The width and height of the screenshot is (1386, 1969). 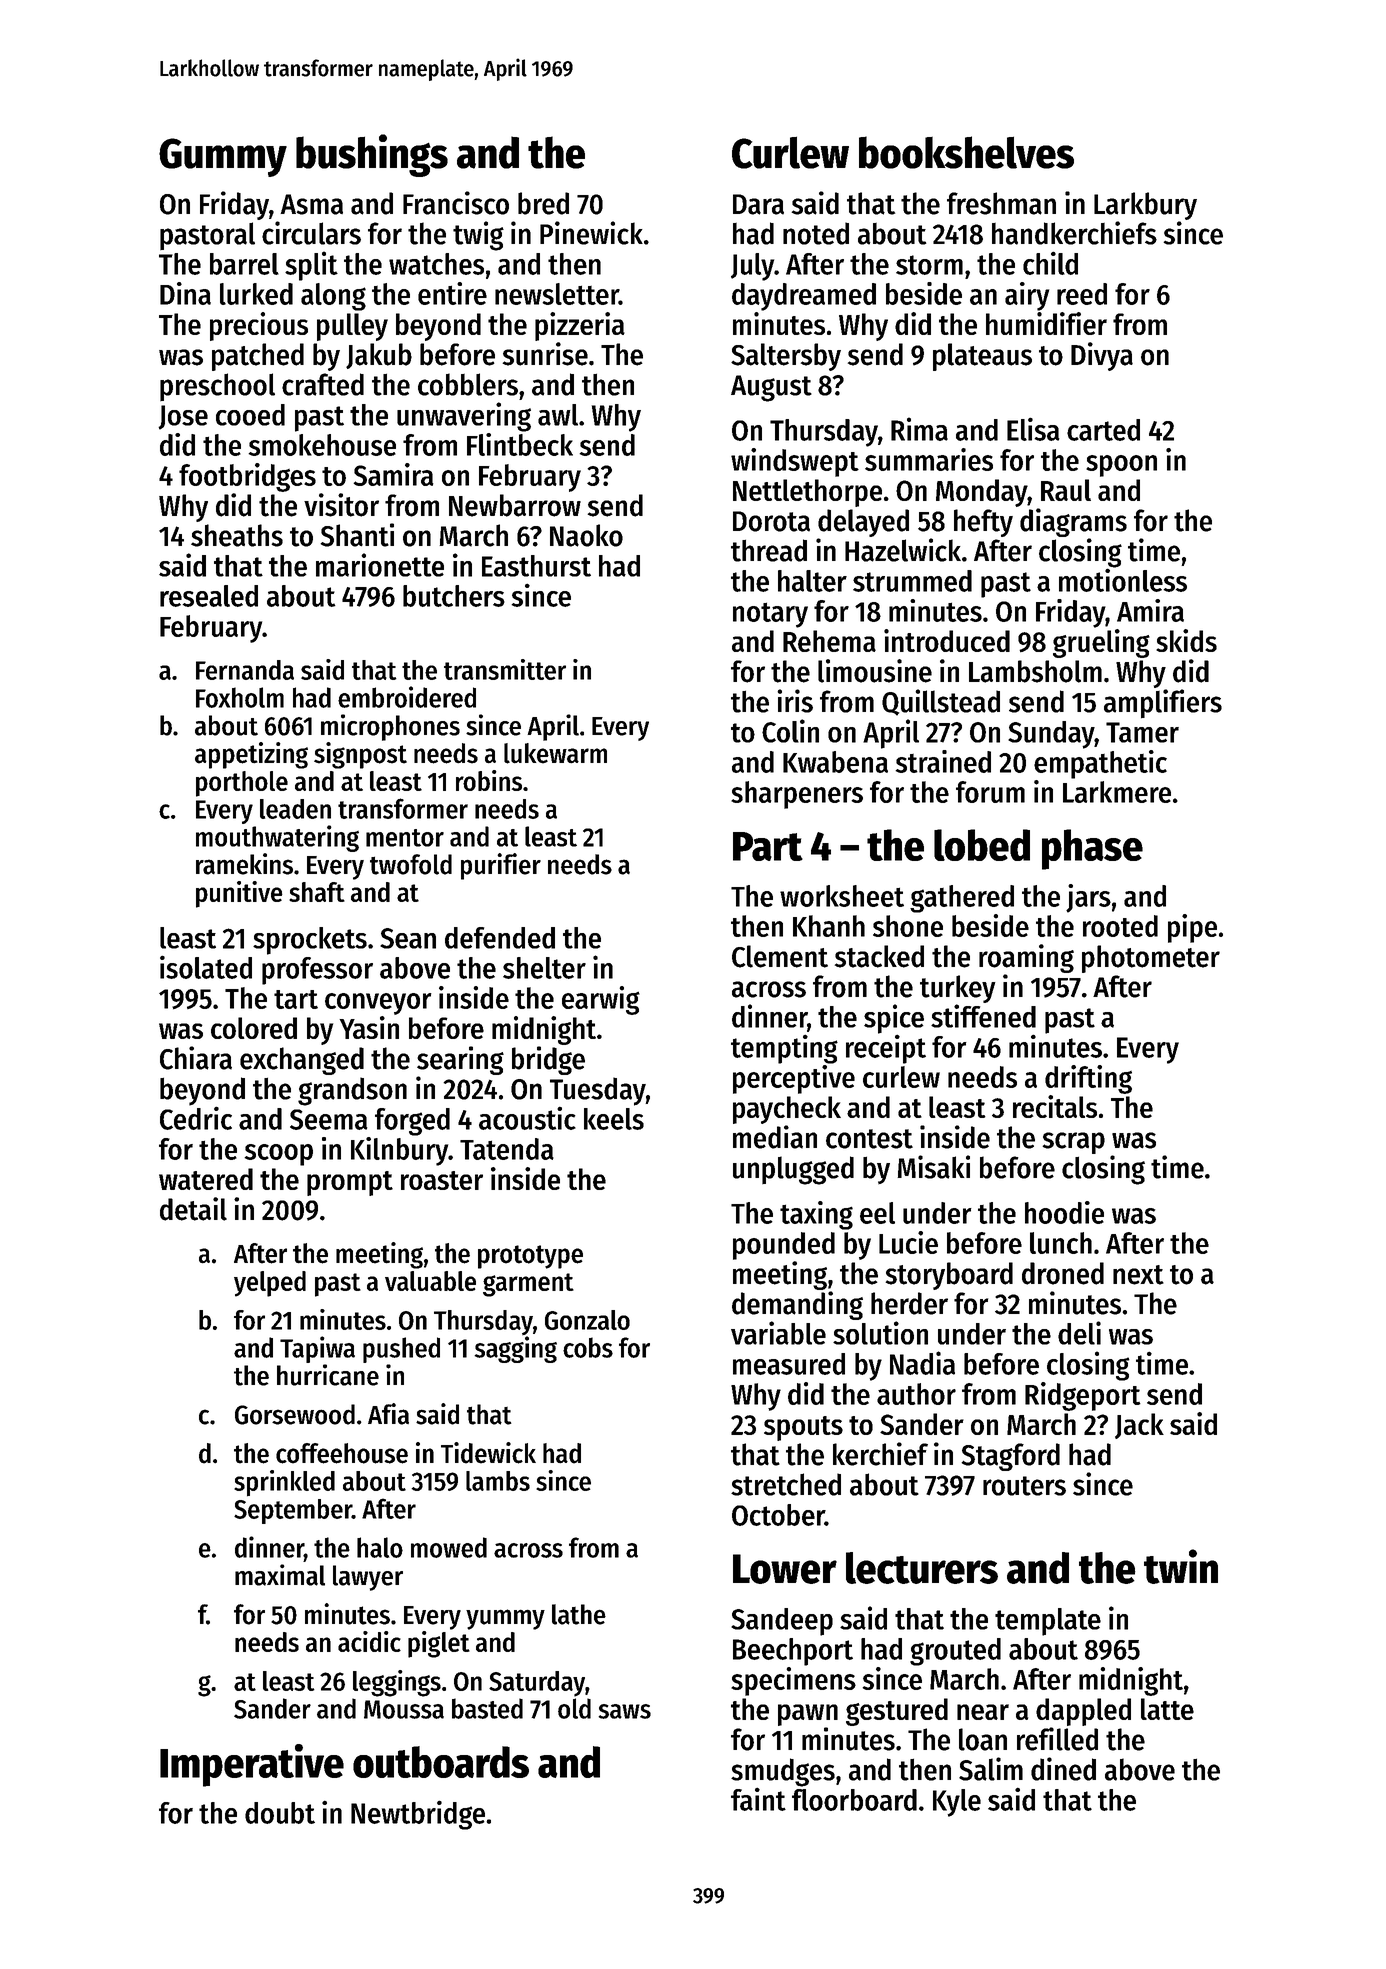 What do you see at coordinates (209, 596) in the screenshot?
I see `resealed` at bounding box center [209, 596].
